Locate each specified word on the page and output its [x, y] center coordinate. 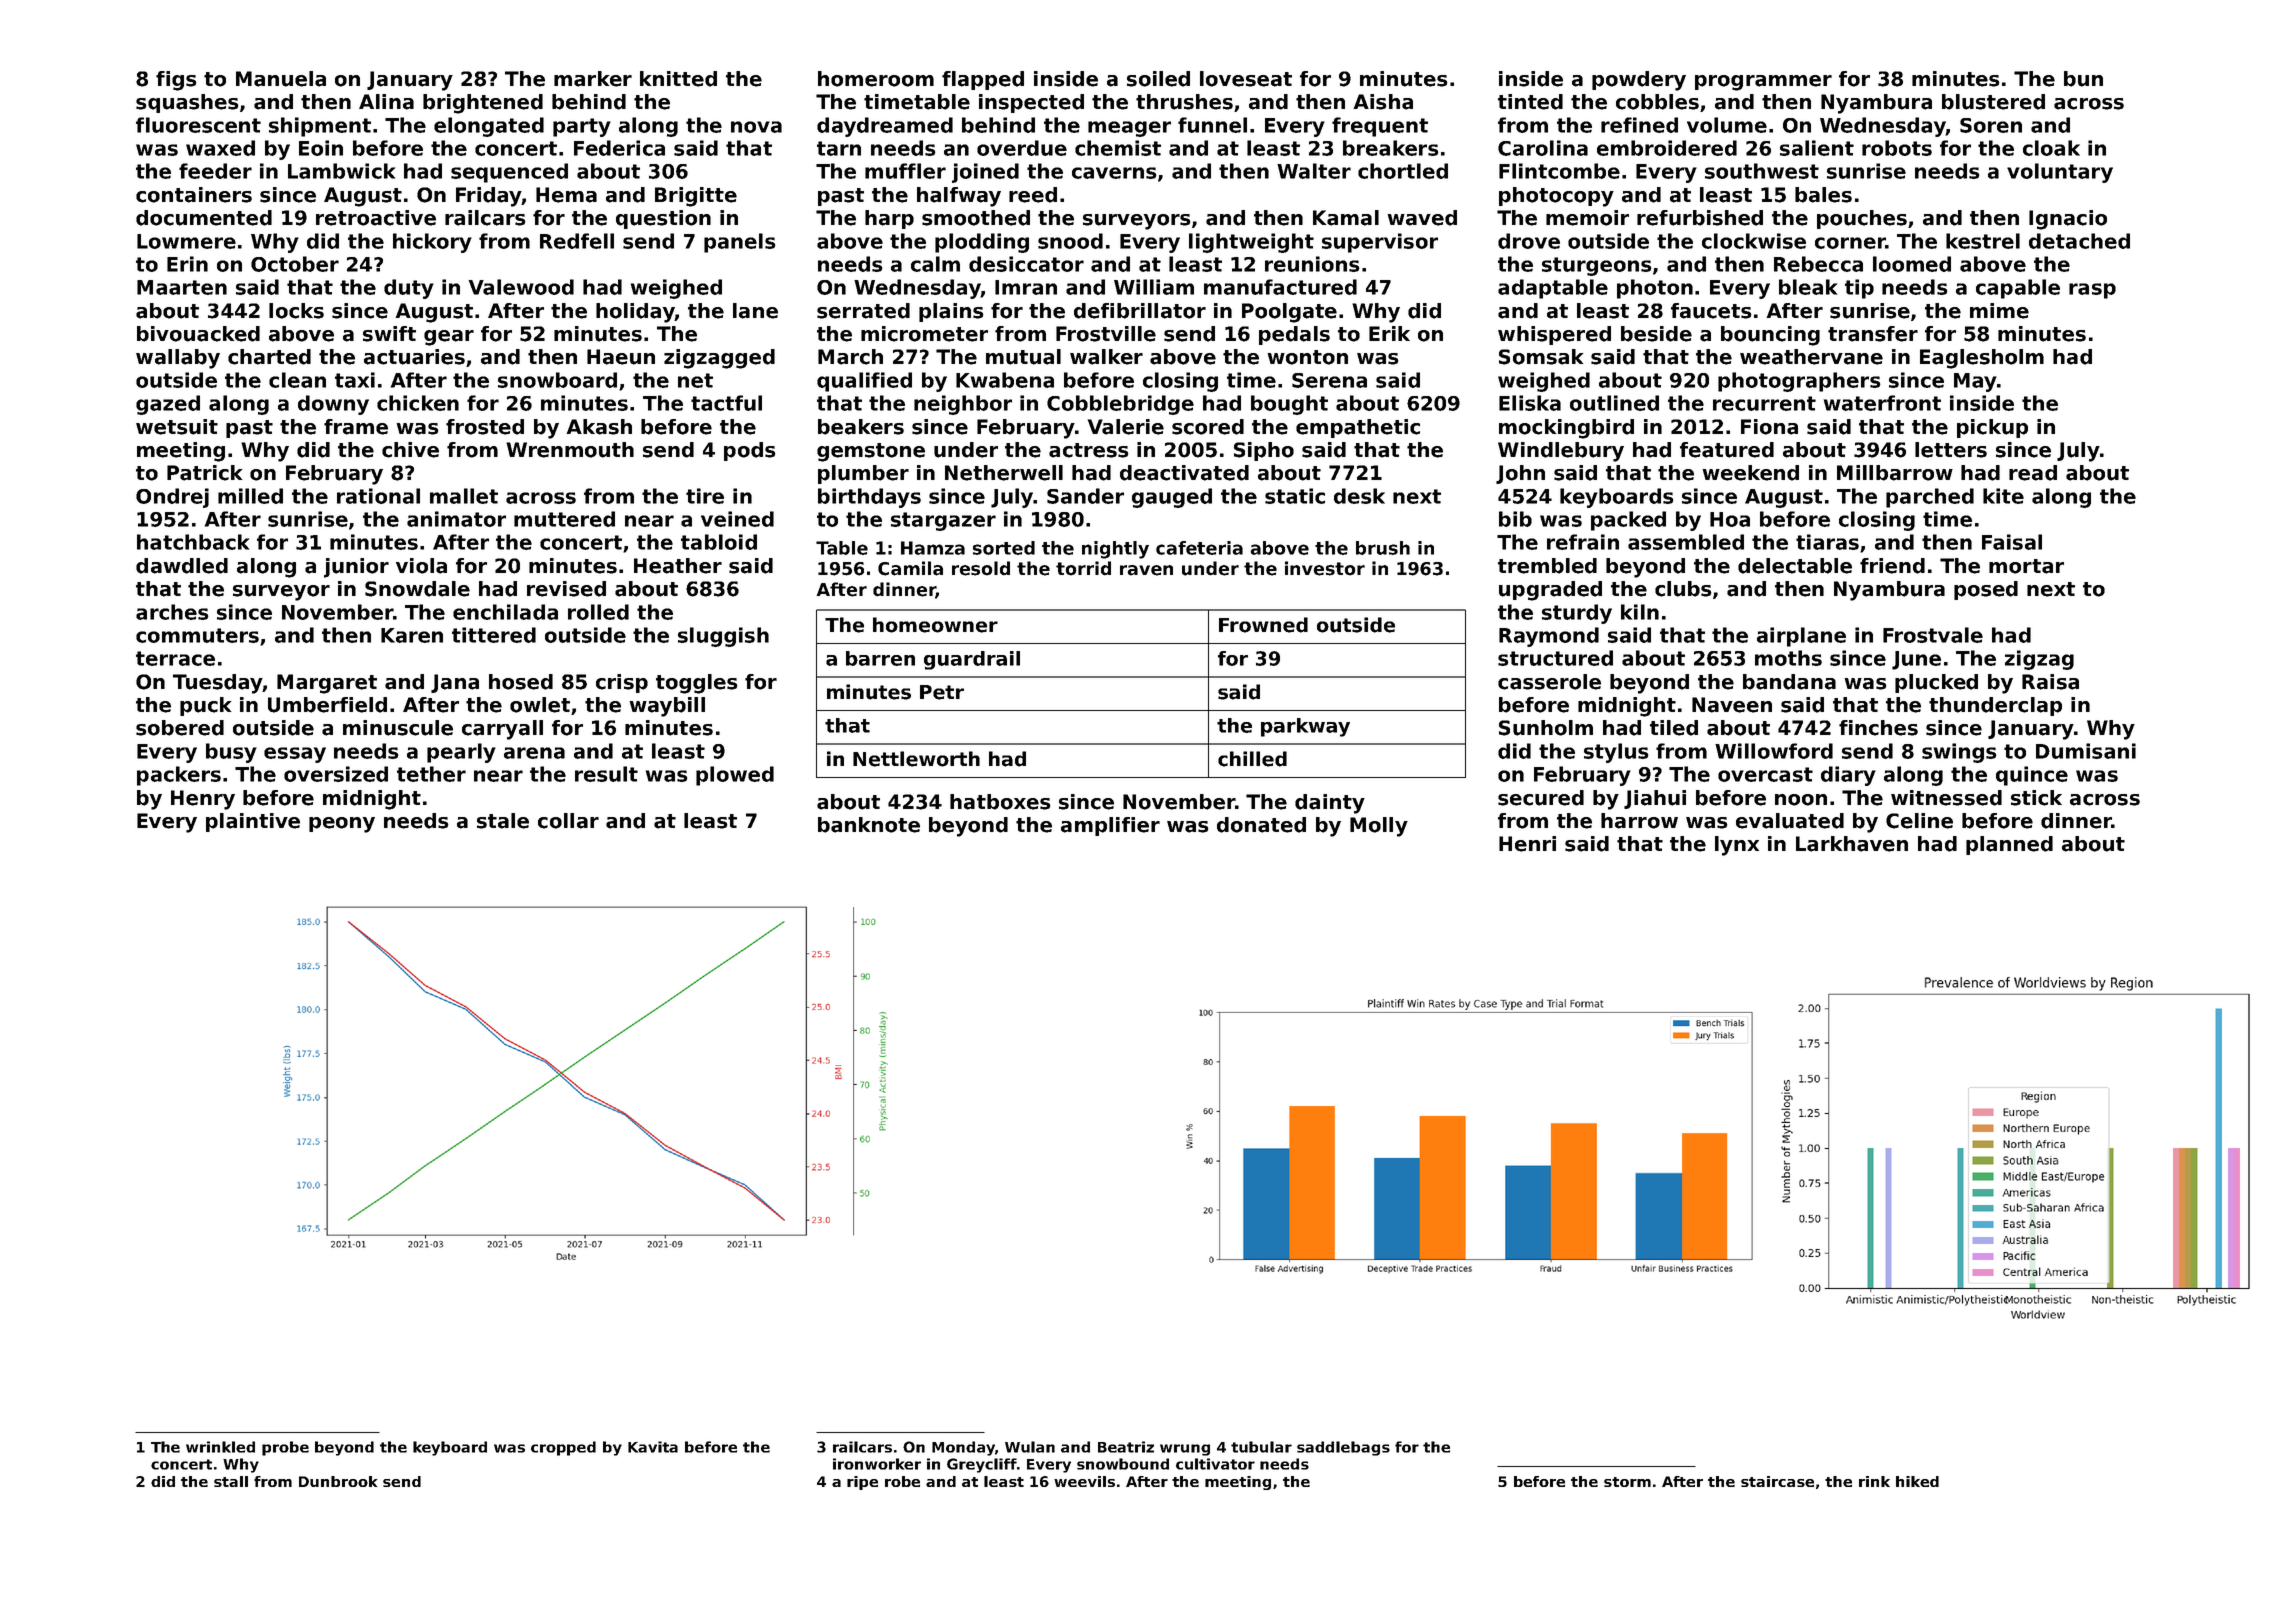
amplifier [1110, 826]
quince [2032, 776]
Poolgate [1289, 313]
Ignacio [2068, 220]
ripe [862, 1483]
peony [342, 825]
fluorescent [198, 125]
